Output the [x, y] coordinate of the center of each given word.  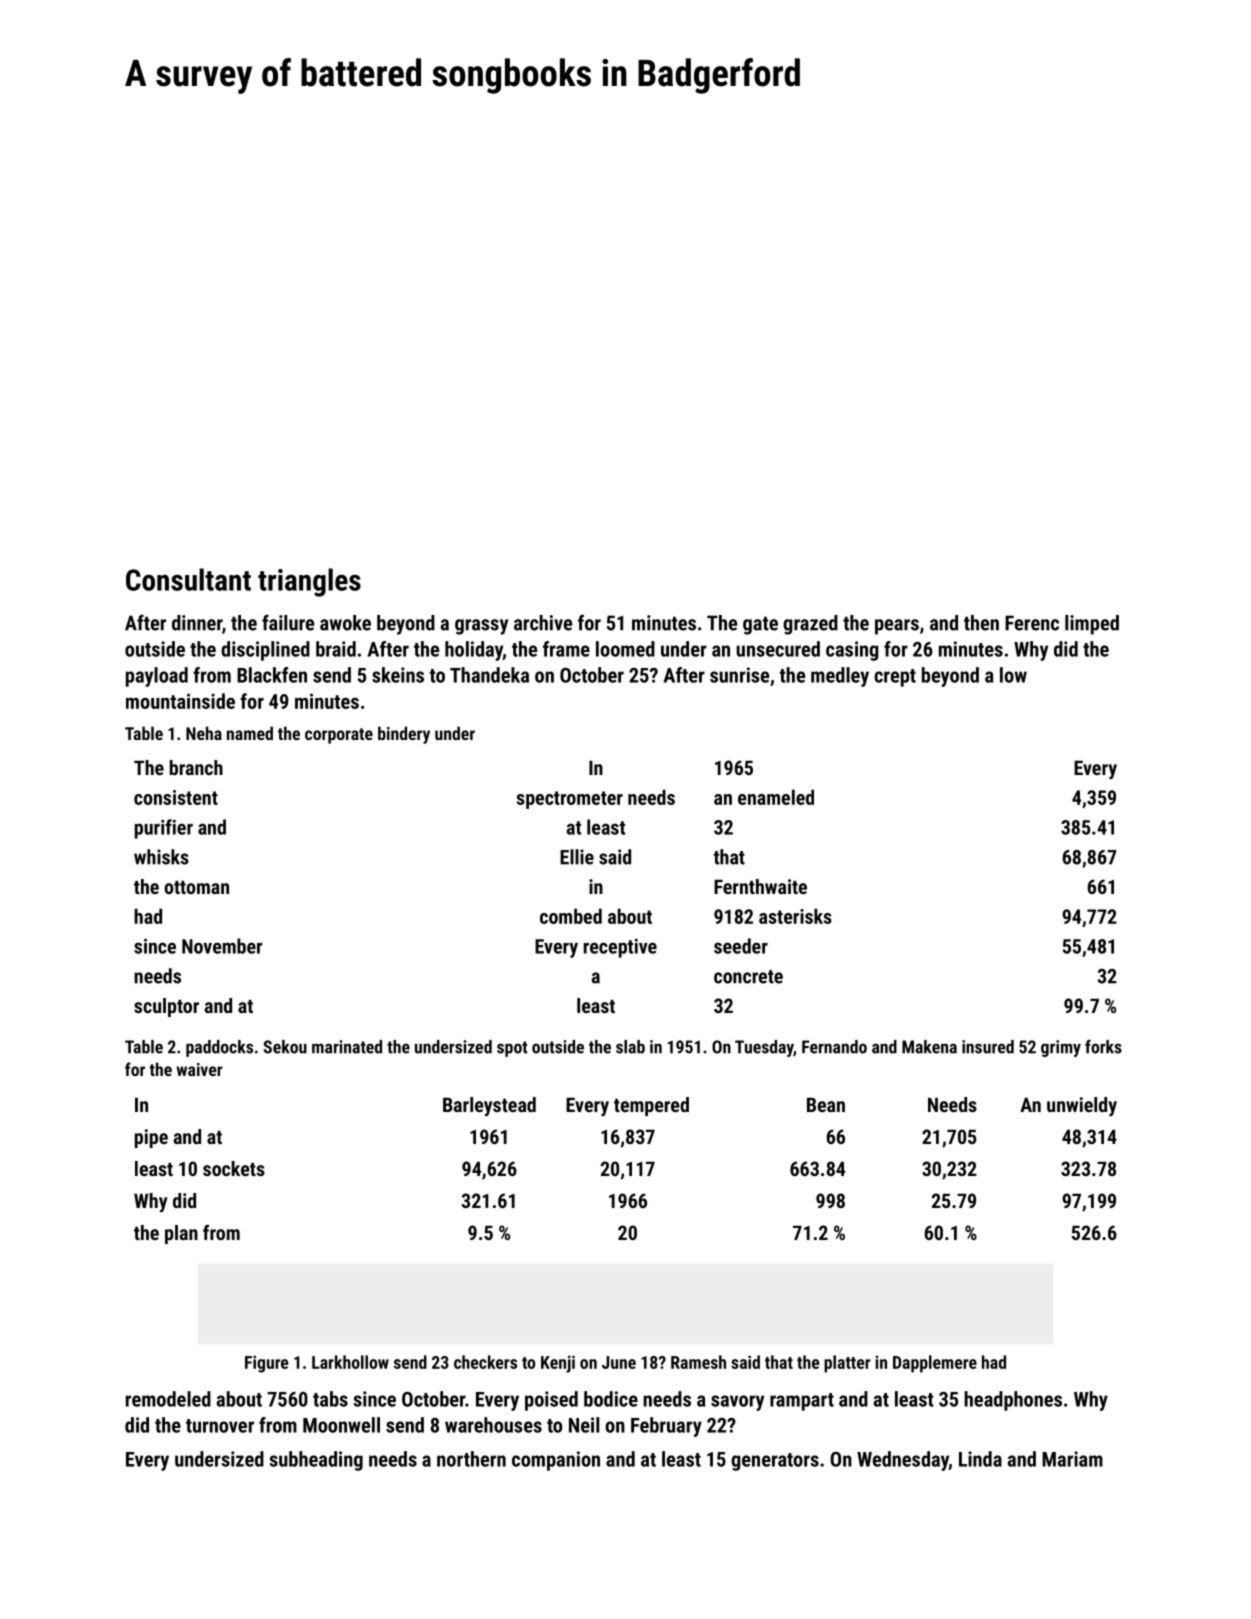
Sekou [285, 1047]
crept [895, 678]
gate [760, 626]
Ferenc [1032, 623]
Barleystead [489, 1106]
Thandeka [489, 675]
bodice [611, 1399]
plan [181, 1234]
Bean [826, 1105]
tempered [651, 1106]
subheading [316, 1461]
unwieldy [1082, 1107]
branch [196, 767]
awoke [345, 623]
